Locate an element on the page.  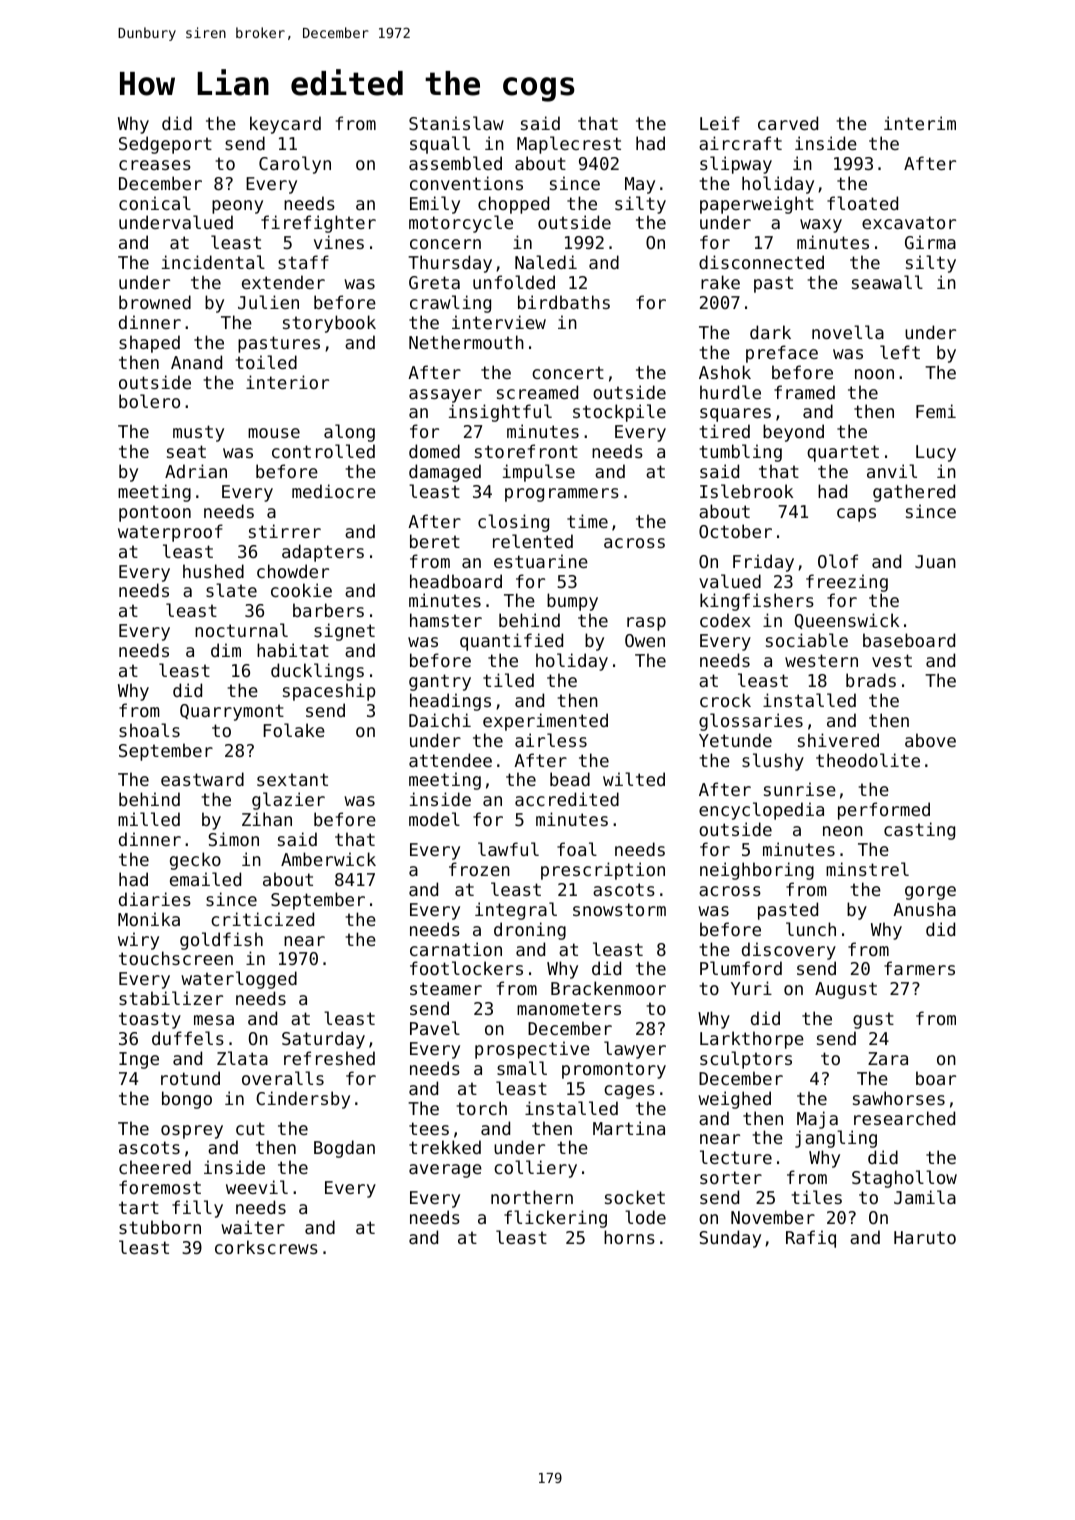
extender is located at coordinates (283, 282).
